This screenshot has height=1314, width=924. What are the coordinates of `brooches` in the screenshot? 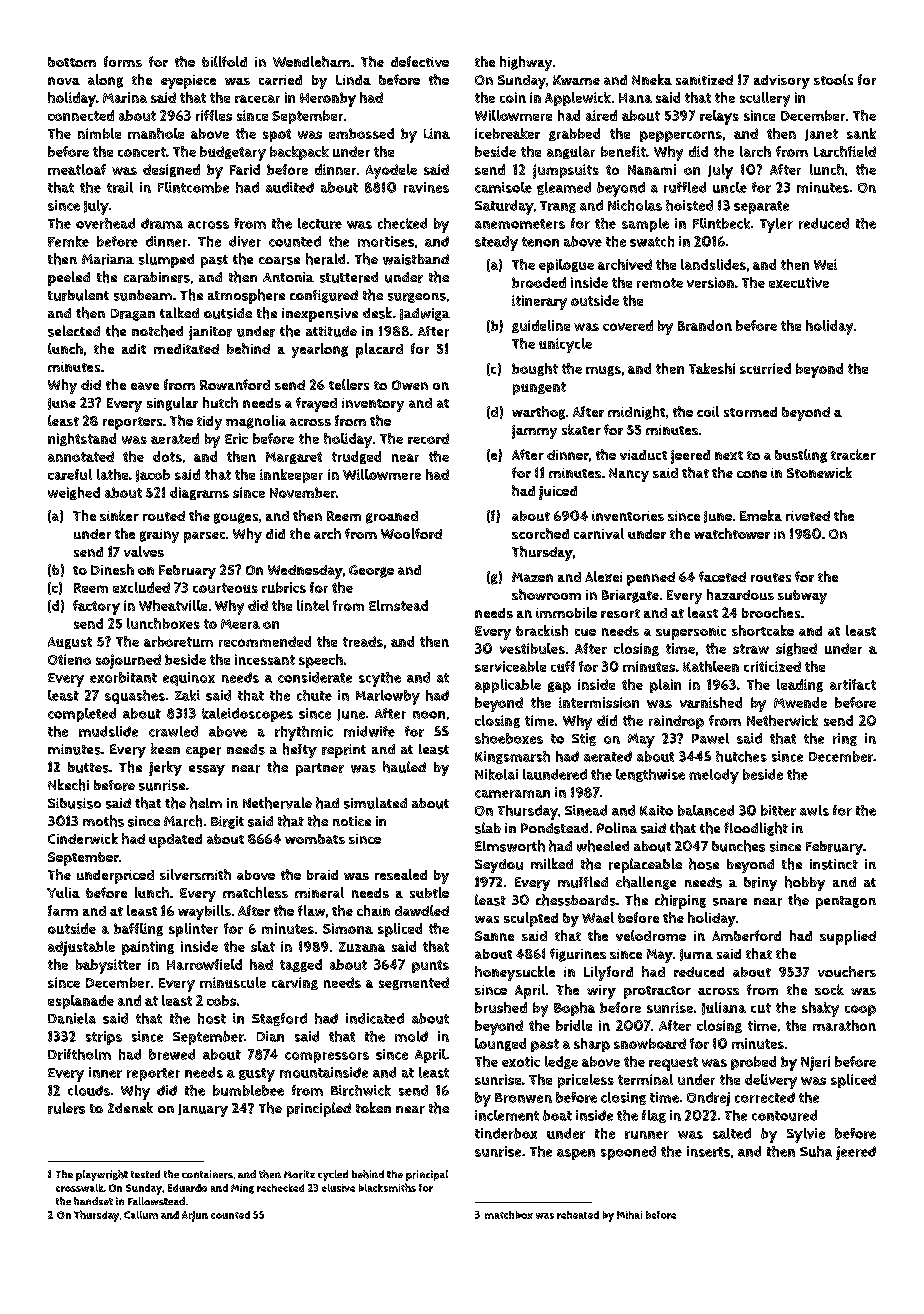 It's located at (771, 612).
